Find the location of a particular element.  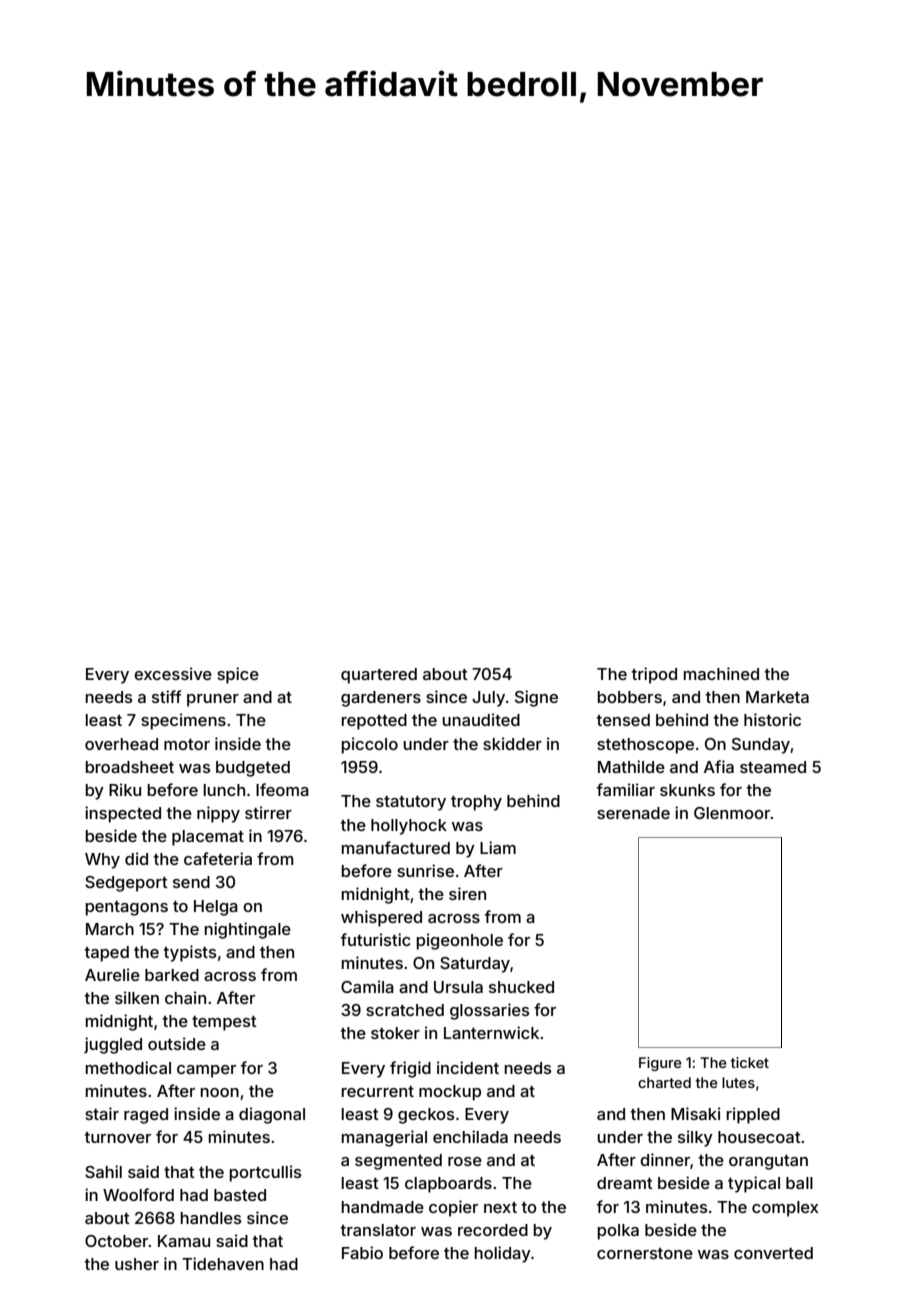

Glenmoor is located at coordinates (732, 813).
